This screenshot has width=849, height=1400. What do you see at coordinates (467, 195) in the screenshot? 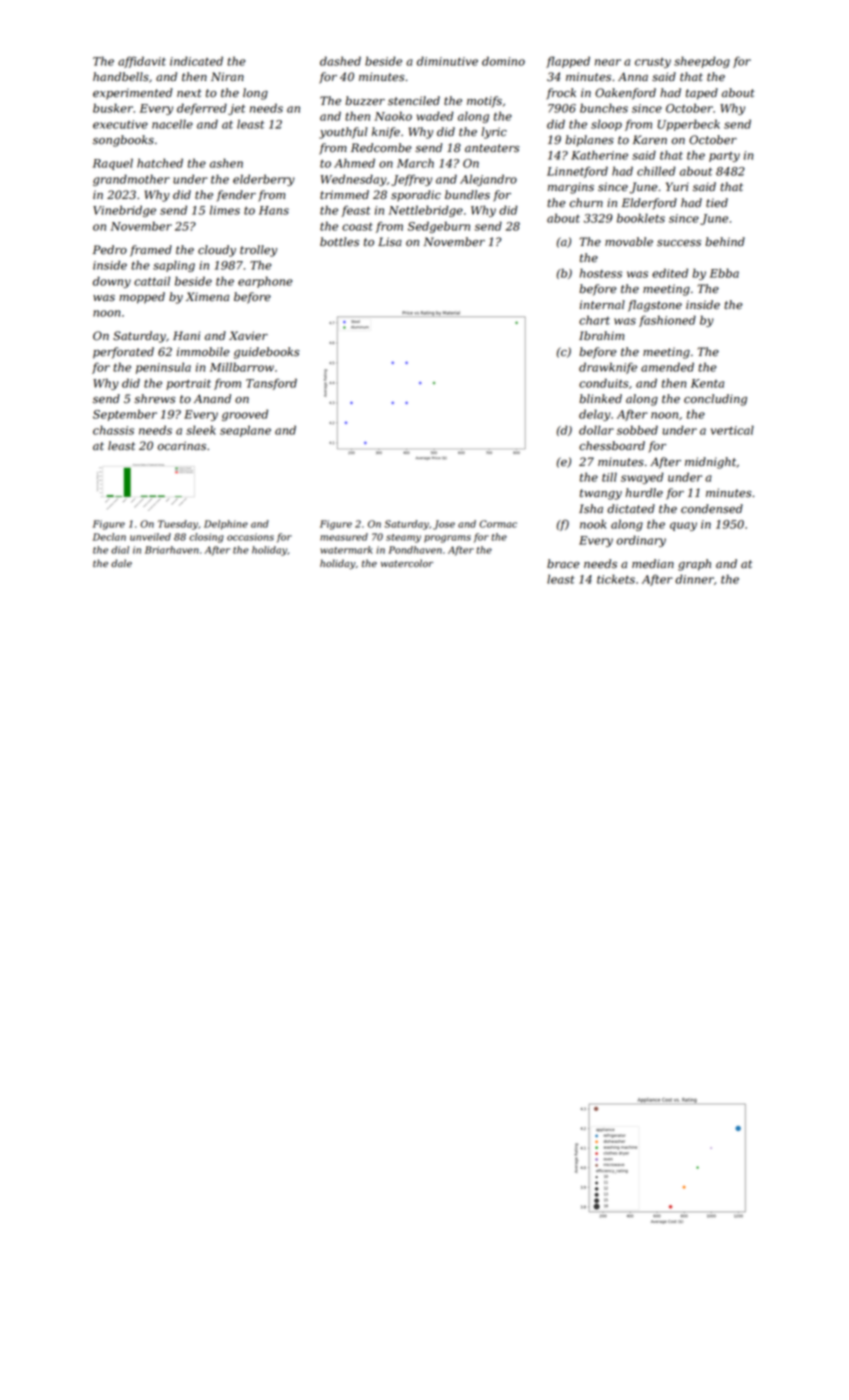
I see `bundles` at bounding box center [467, 195].
